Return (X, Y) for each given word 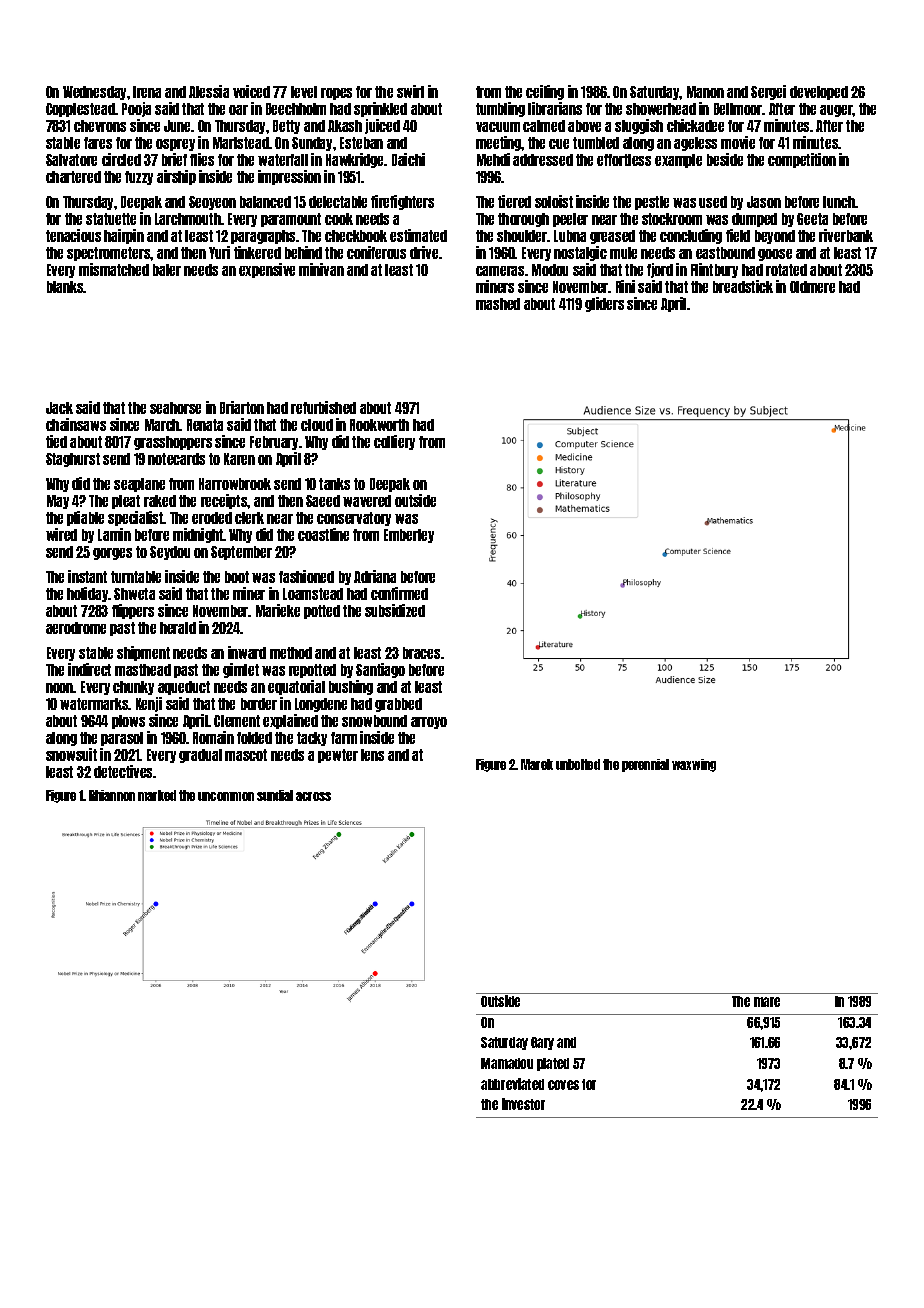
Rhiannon (112, 795)
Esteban (361, 143)
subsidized (395, 610)
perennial (645, 765)
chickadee (695, 125)
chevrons (100, 126)
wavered (367, 501)
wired (61, 534)
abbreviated (512, 1084)
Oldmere (812, 287)
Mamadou (507, 1063)
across (313, 796)
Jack (59, 408)
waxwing (694, 765)
